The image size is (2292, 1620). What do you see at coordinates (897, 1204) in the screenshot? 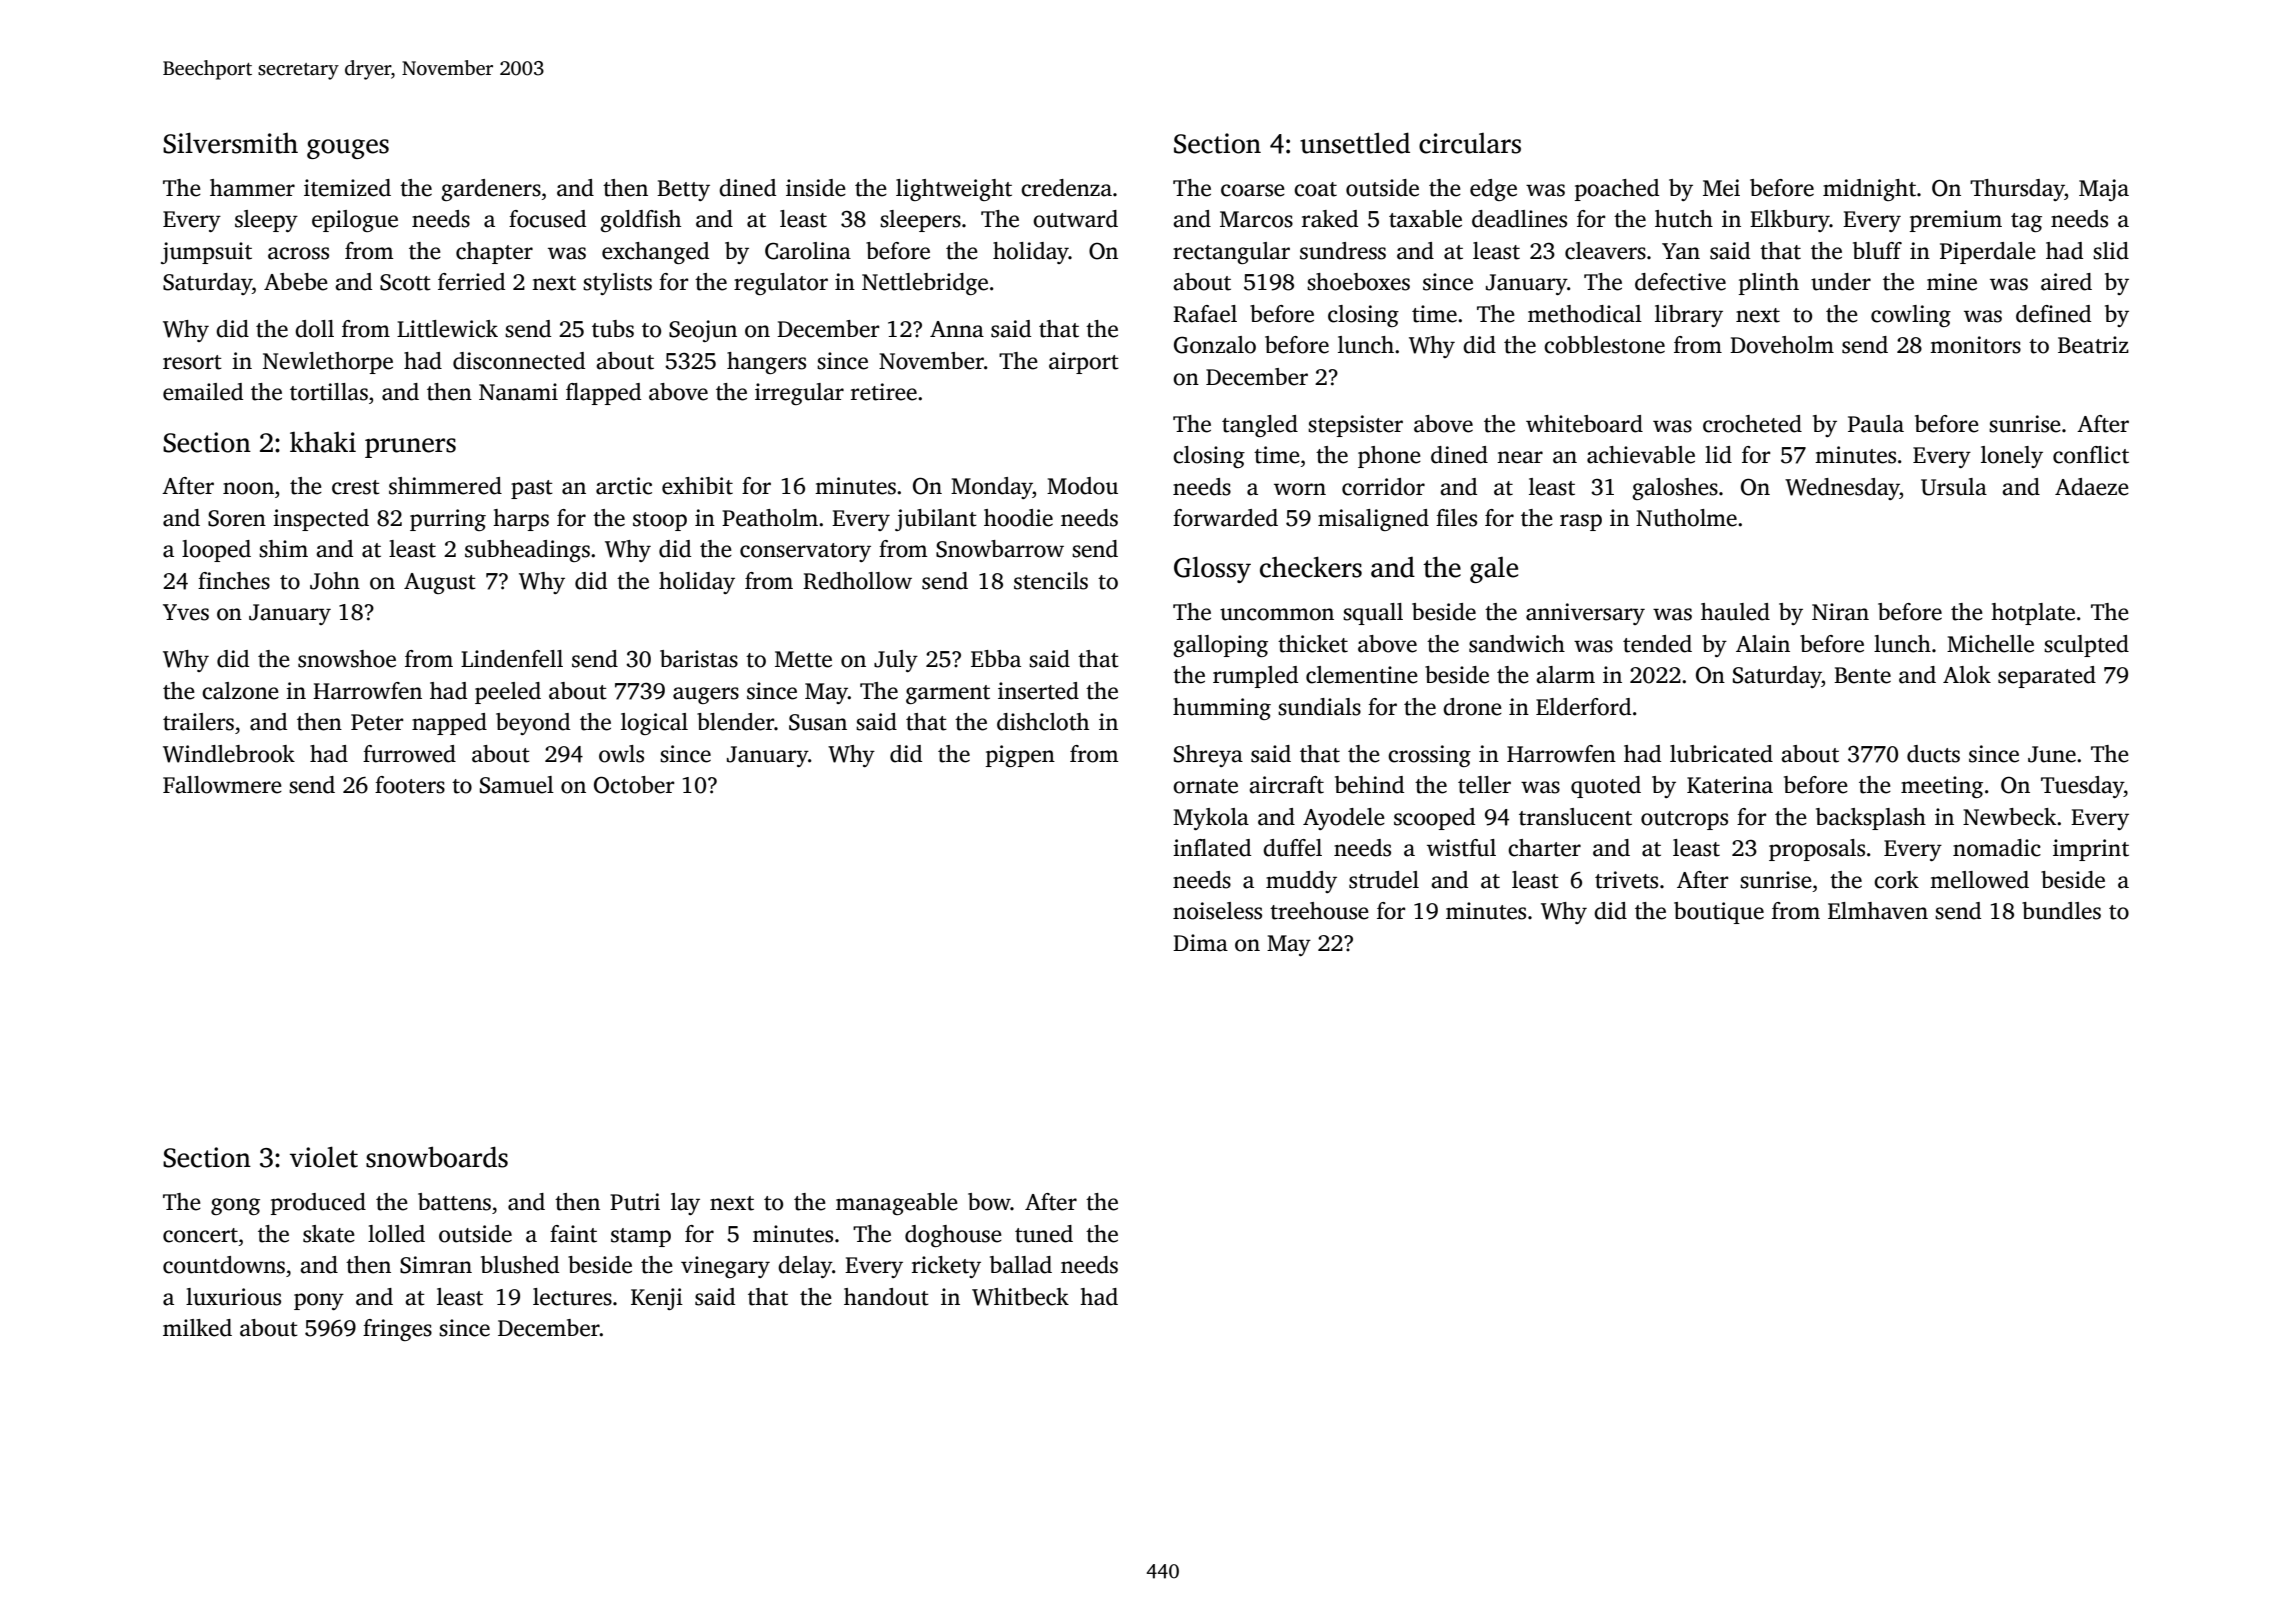
I see `manageable` at bounding box center [897, 1204].
